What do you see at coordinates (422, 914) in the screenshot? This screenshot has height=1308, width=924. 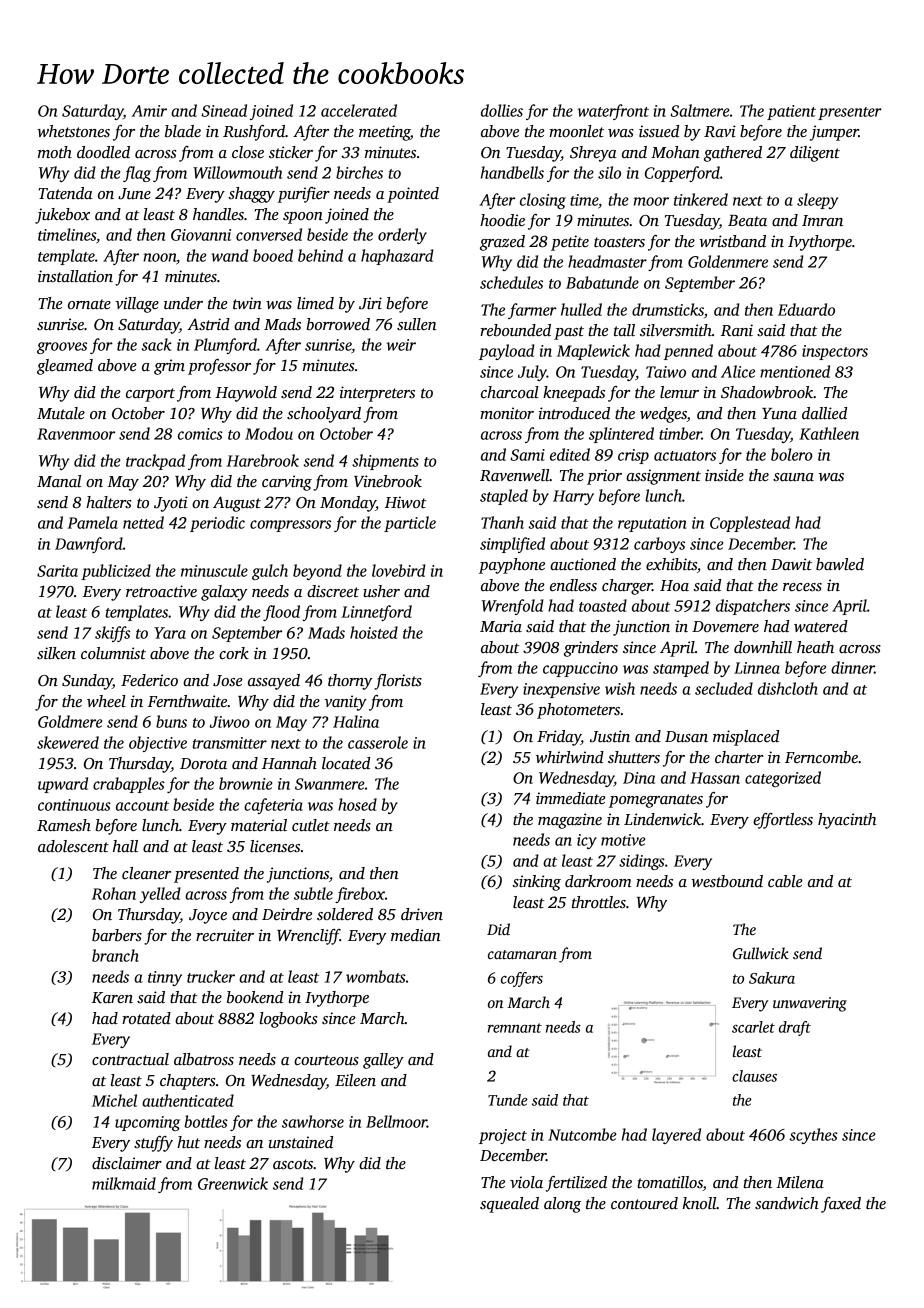 I see `driven` at bounding box center [422, 914].
